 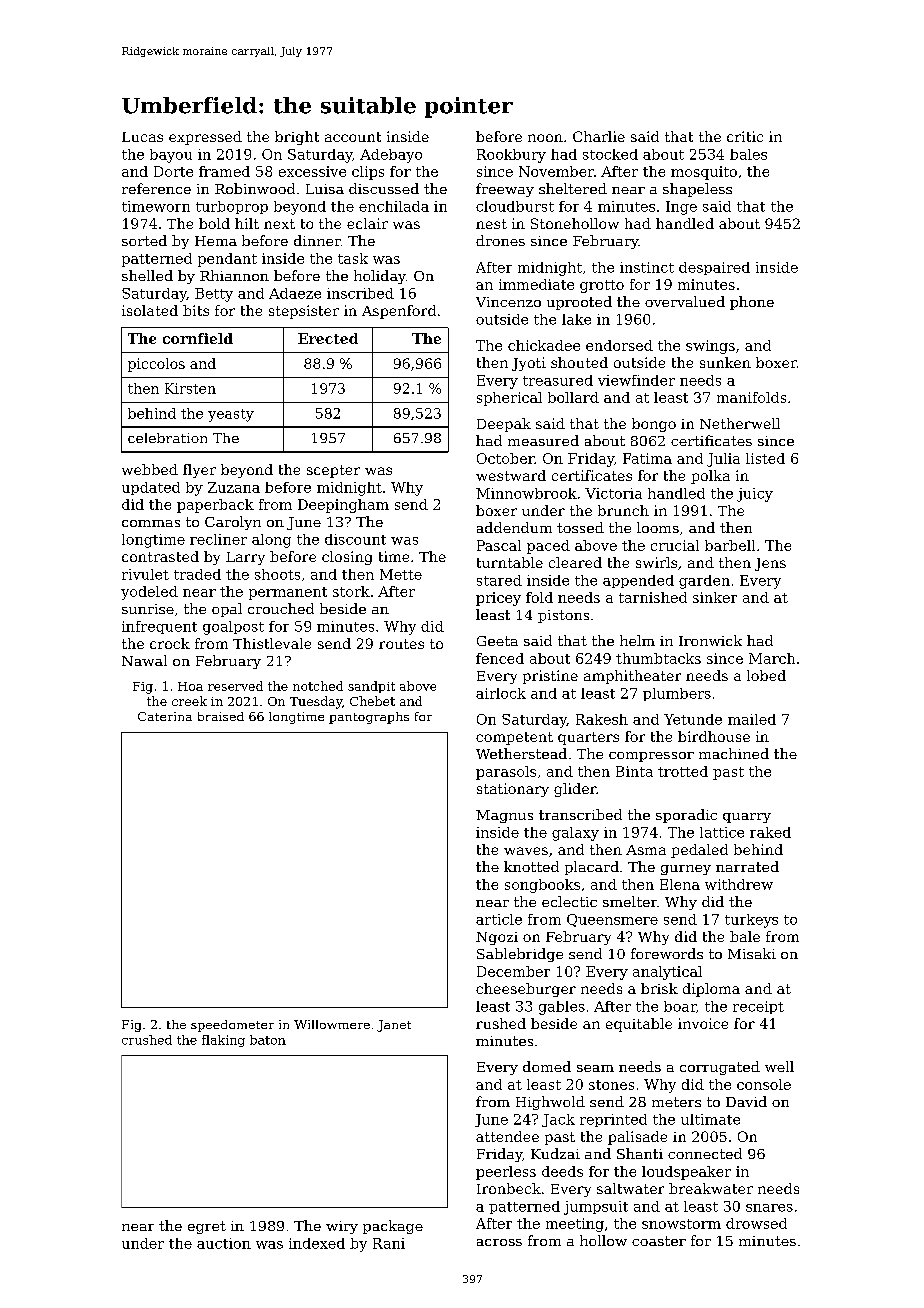 I want to click on reserved, so click(x=235, y=686).
